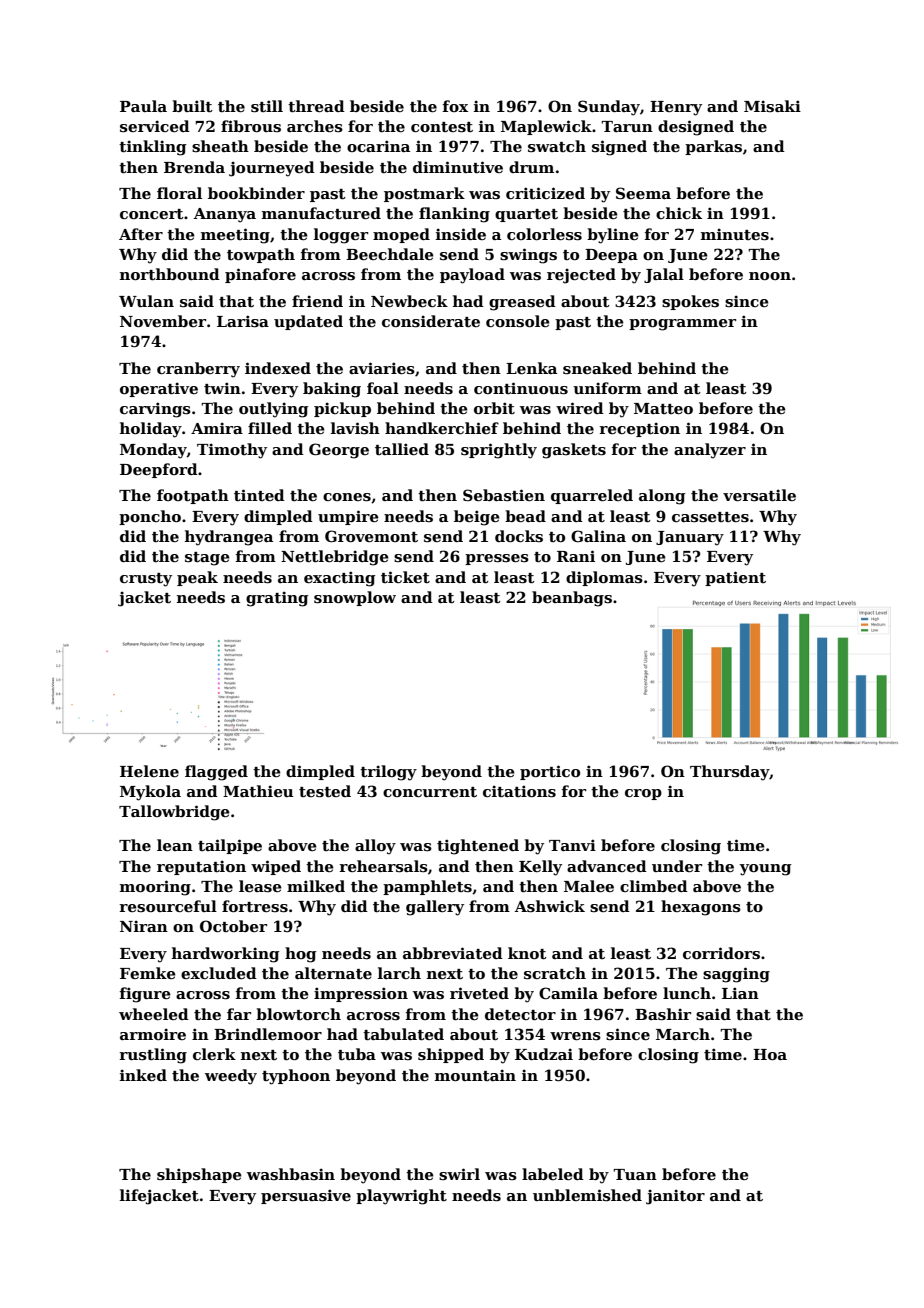 This image has width=924, height=1308. Describe the element at coordinates (580, 408) in the image. I see `wired` at that location.
